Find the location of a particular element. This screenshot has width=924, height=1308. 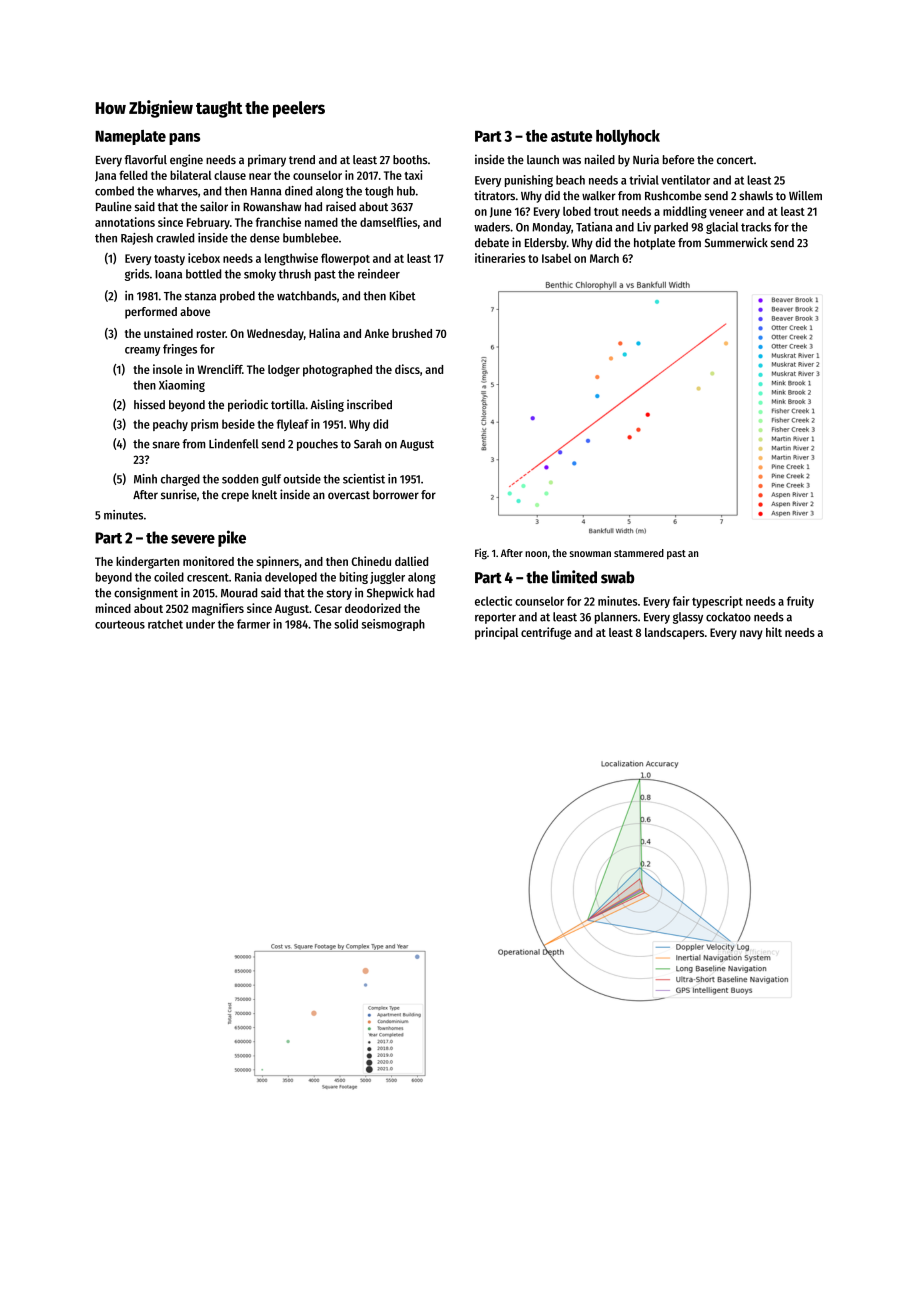

Sarah is located at coordinates (367, 444).
